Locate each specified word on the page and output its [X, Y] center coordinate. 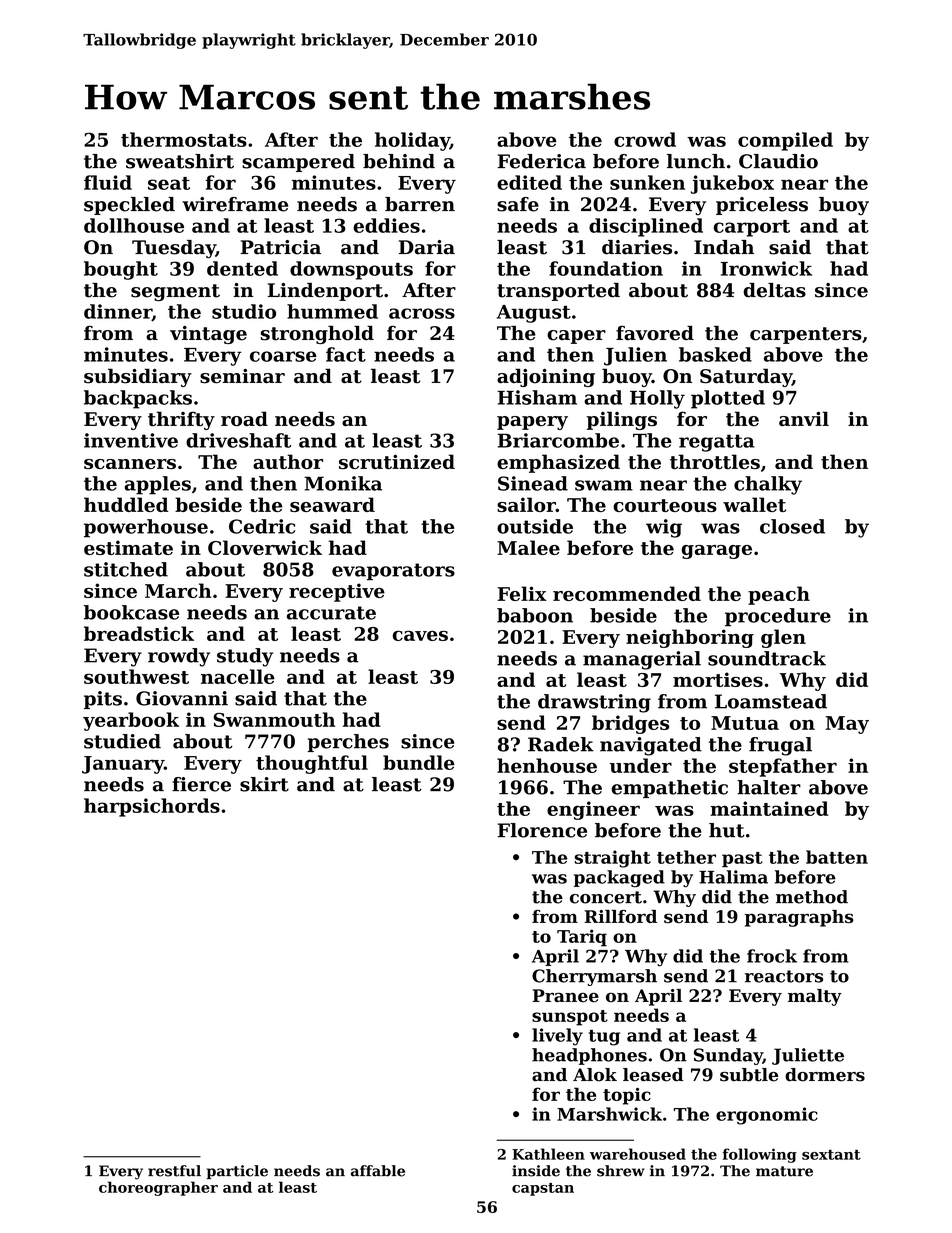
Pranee [565, 996]
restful [174, 1171]
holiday [412, 141]
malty [815, 997]
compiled [785, 141]
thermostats [184, 139]
